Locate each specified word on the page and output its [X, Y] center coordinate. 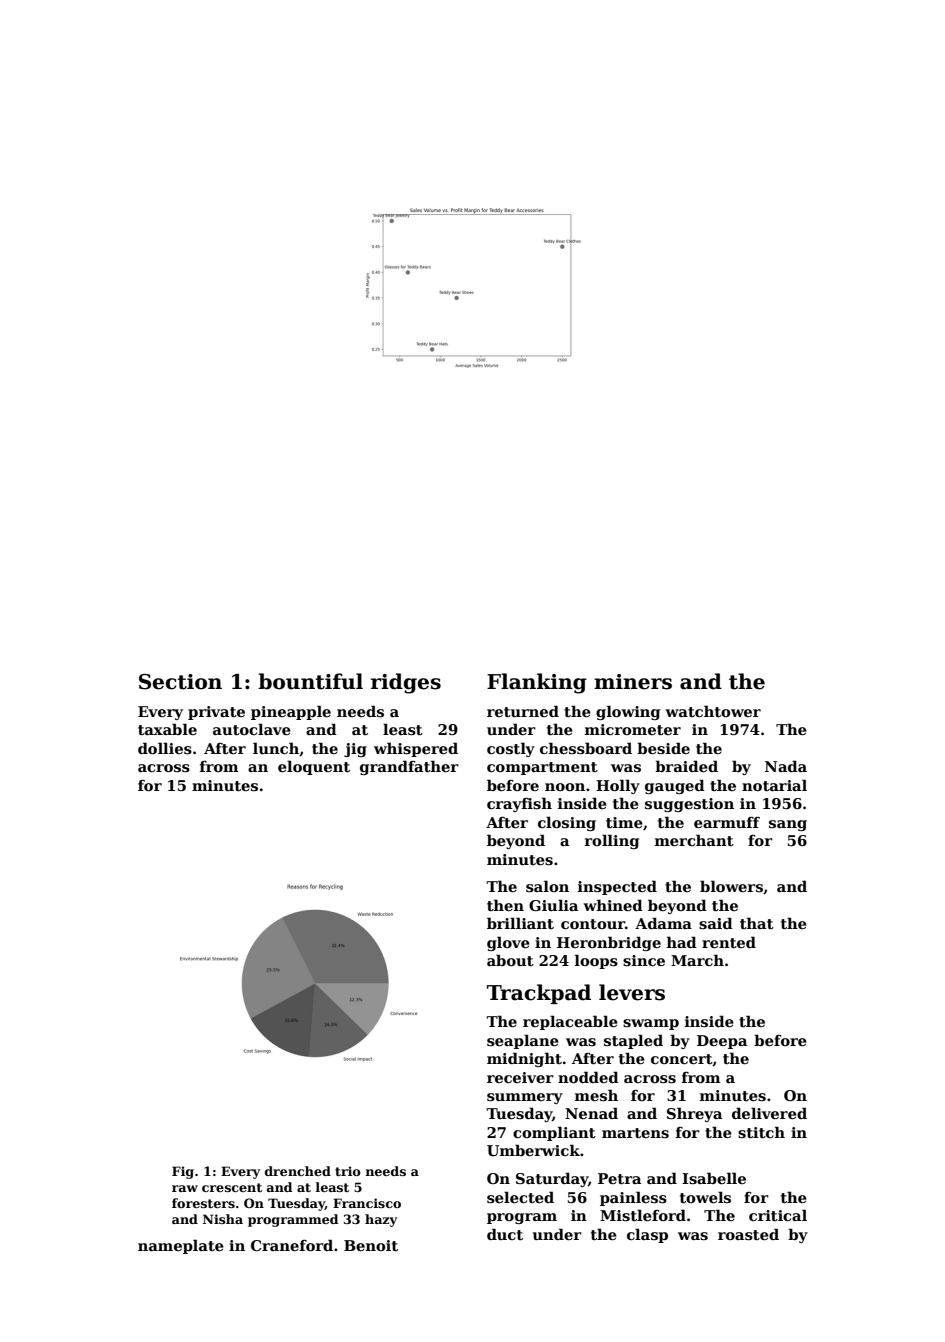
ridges [406, 683]
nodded [588, 1077]
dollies [165, 748]
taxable [167, 729]
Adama [663, 923]
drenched [298, 1171]
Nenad [591, 1113]
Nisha [223, 1219]
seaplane [523, 1041]
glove [508, 943]
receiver [520, 1077]
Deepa [722, 1042]
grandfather [409, 767]
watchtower [713, 711]
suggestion [689, 805]
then [505, 905]
